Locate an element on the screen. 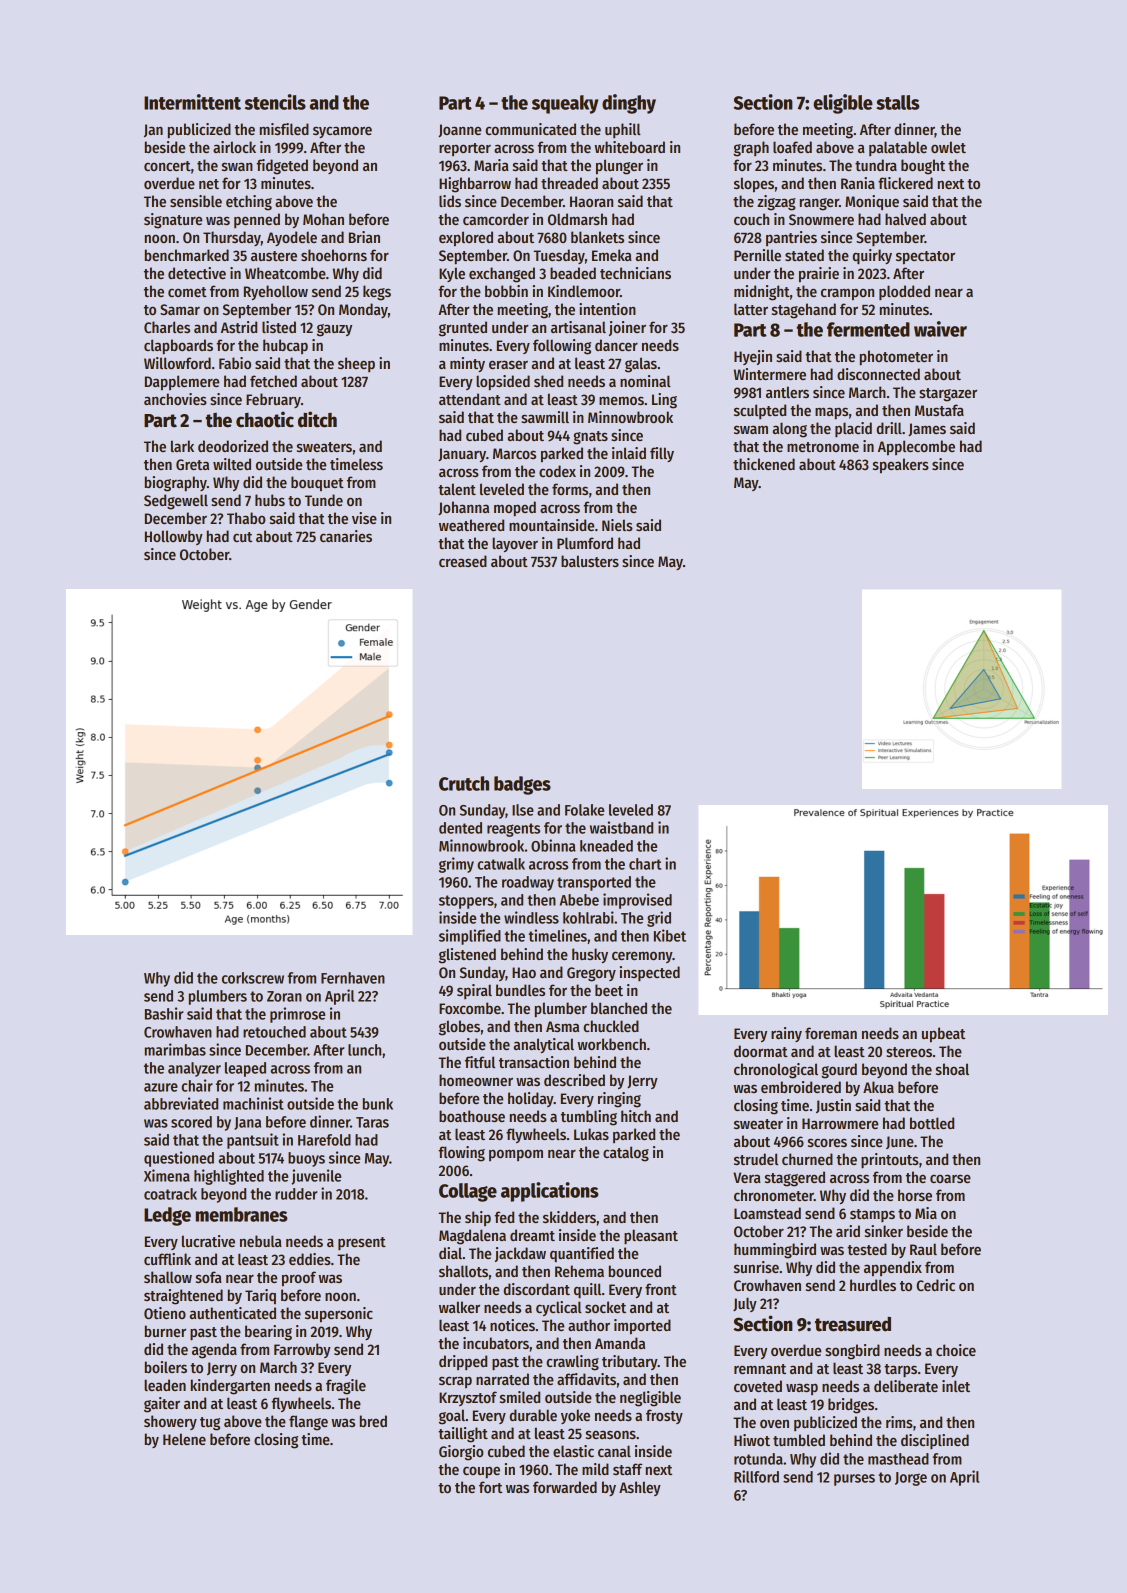  coatrack is located at coordinates (170, 1194).
